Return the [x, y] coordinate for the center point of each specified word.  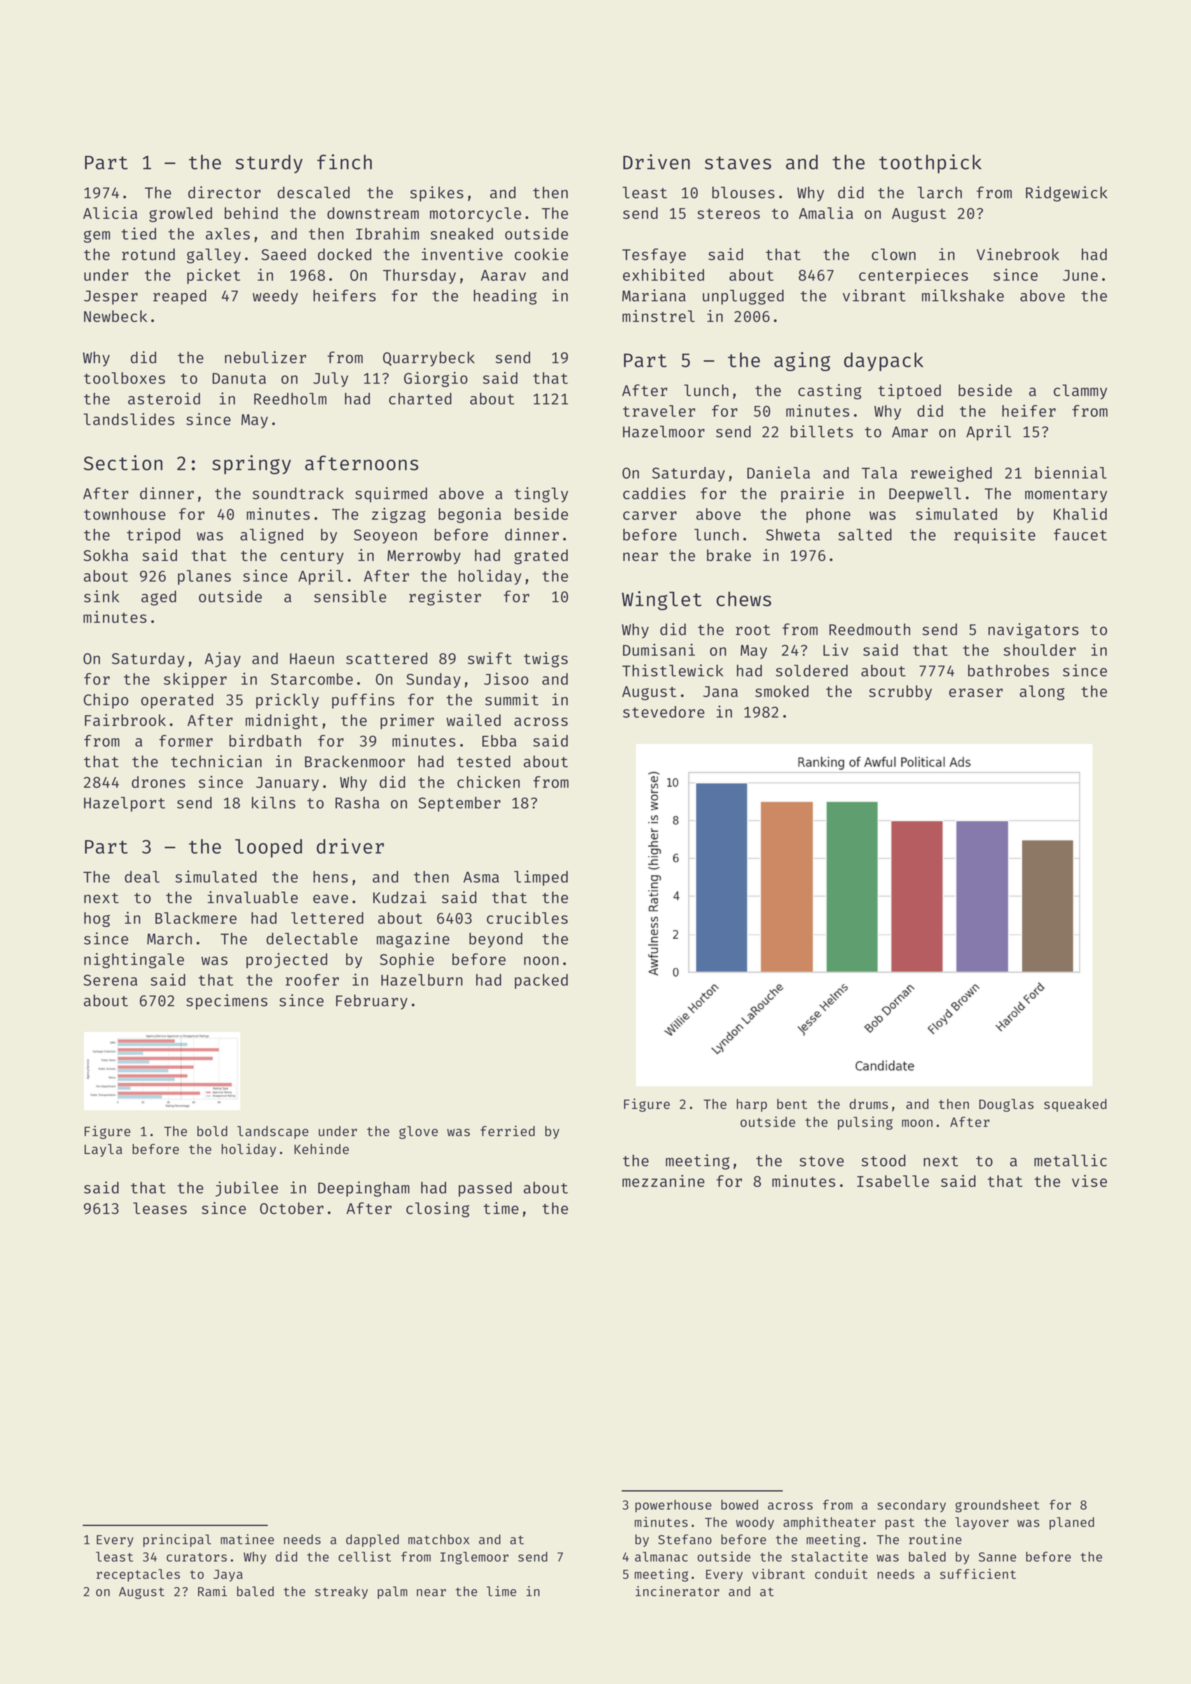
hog [97, 919]
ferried [508, 1131]
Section [123, 463]
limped [541, 878]
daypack [883, 361]
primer [407, 721]
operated [177, 701]
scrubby [900, 692]
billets [822, 431]
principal [177, 1540]
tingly [541, 495]
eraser [976, 692]
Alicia [110, 213]
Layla [103, 1150]
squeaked [1075, 1105]
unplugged [743, 297]
